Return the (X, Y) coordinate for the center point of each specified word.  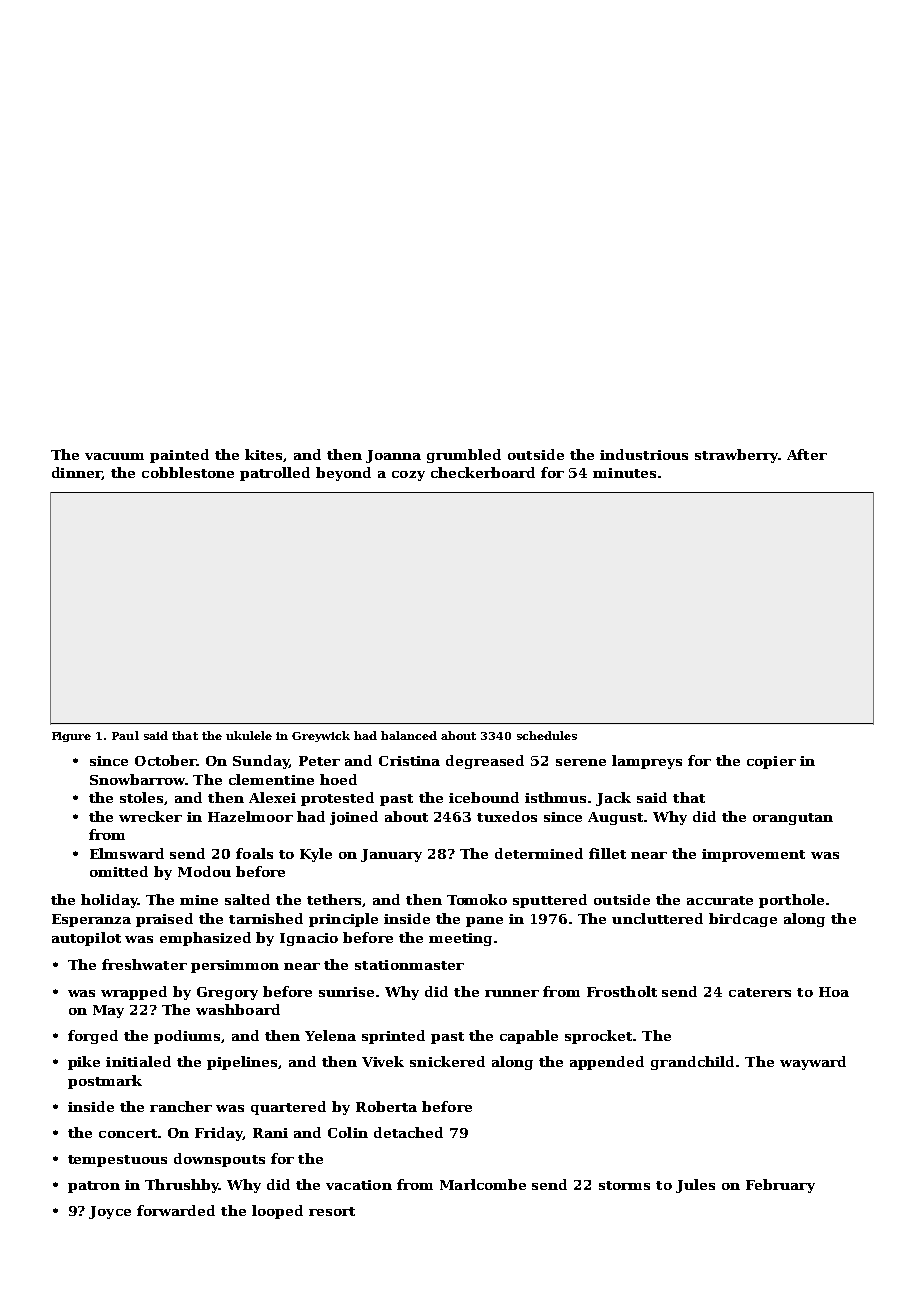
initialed (138, 1061)
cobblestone (188, 472)
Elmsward (127, 853)
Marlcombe (483, 1184)
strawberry (736, 456)
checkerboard (483, 472)
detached (408, 1132)
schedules (547, 735)
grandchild (692, 1063)
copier (771, 762)
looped (277, 1212)
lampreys (647, 762)
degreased (485, 762)
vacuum (114, 456)
